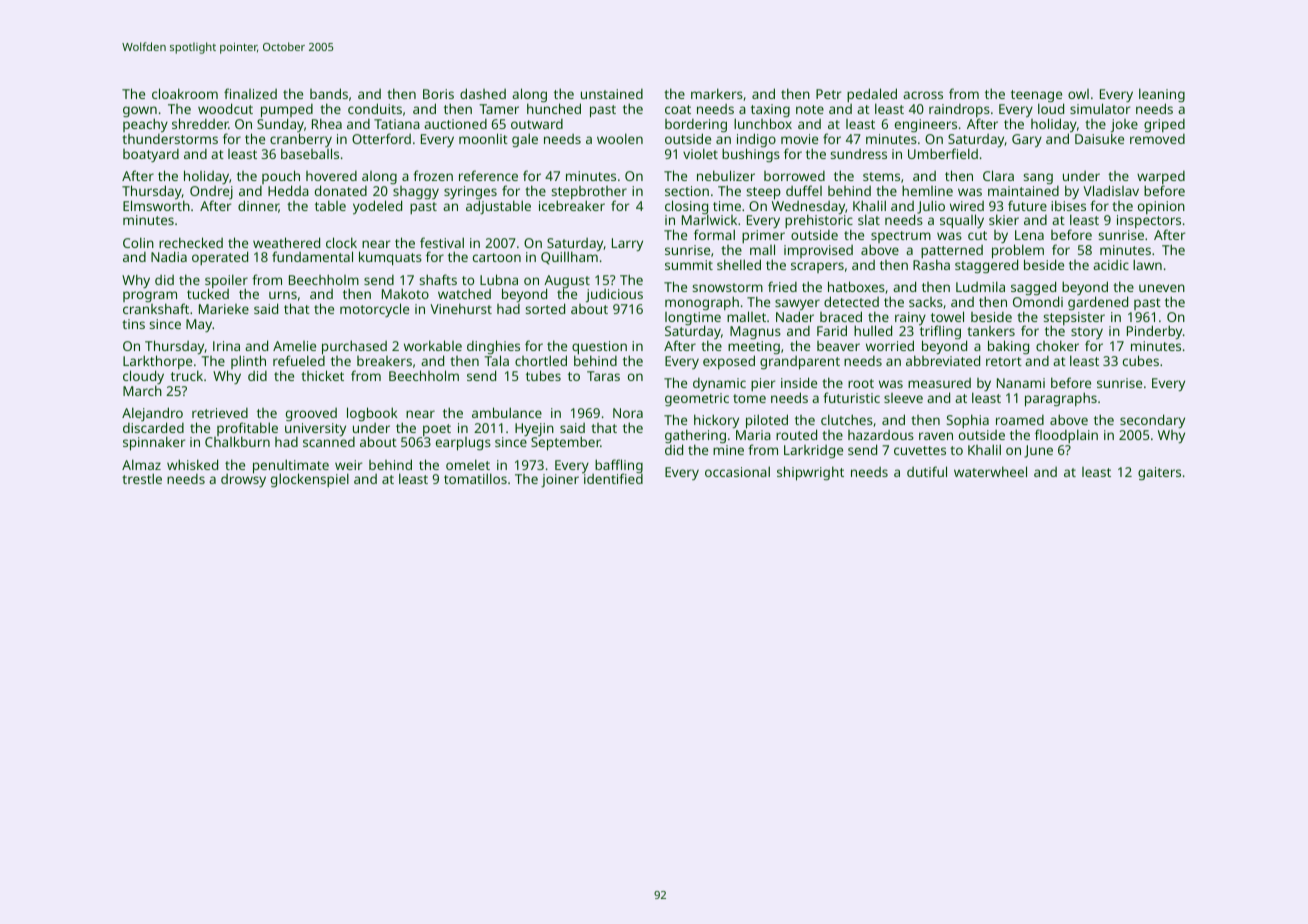 The width and height of the page is (1308, 924). What do you see at coordinates (881, 176) in the page?
I see `stems` at bounding box center [881, 176].
